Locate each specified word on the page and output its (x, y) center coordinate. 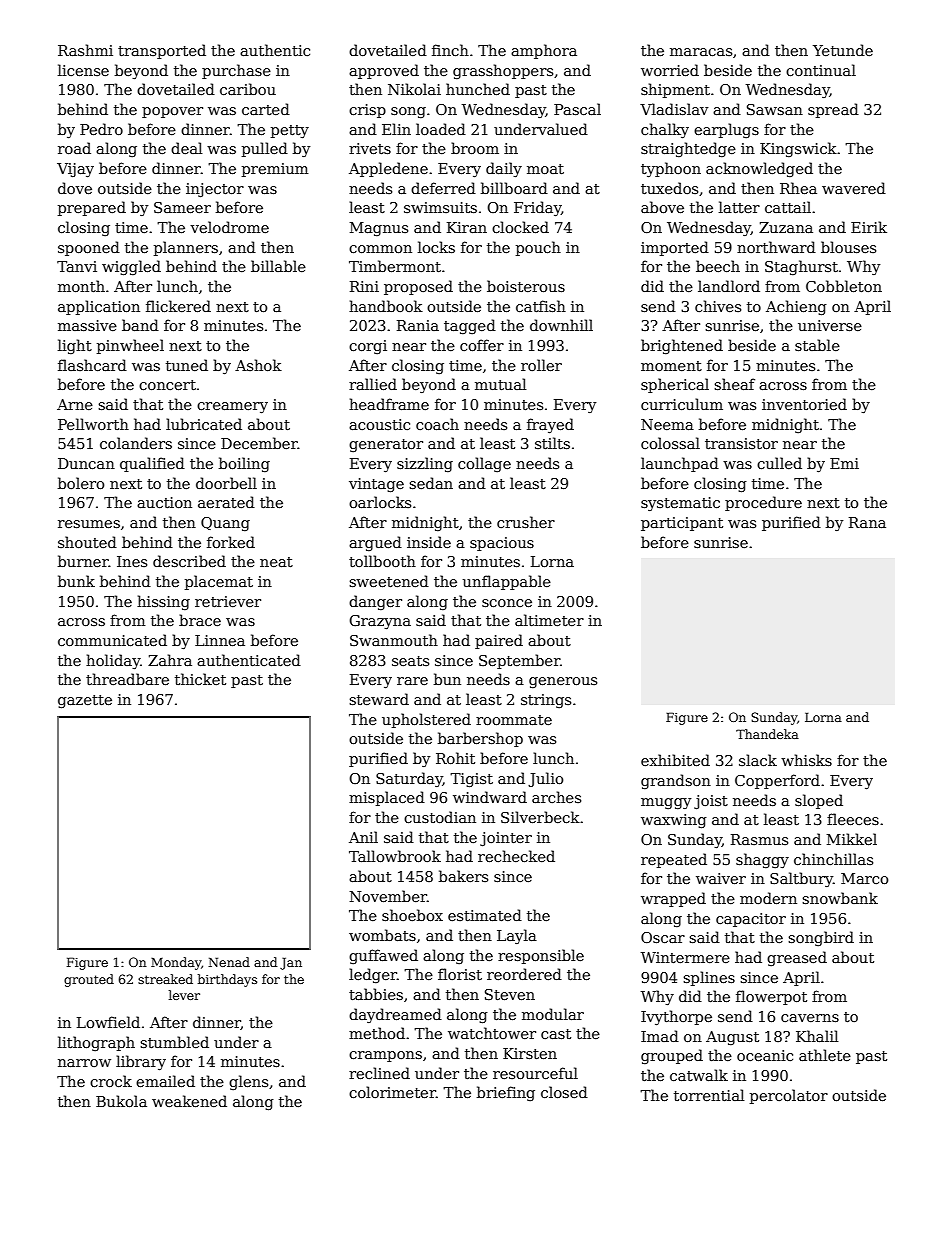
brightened (682, 346)
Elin (396, 129)
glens (248, 1082)
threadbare (127, 679)
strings (546, 701)
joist (711, 802)
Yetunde (843, 50)
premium (275, 170)
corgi (368, 347)
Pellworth (93, 424)
